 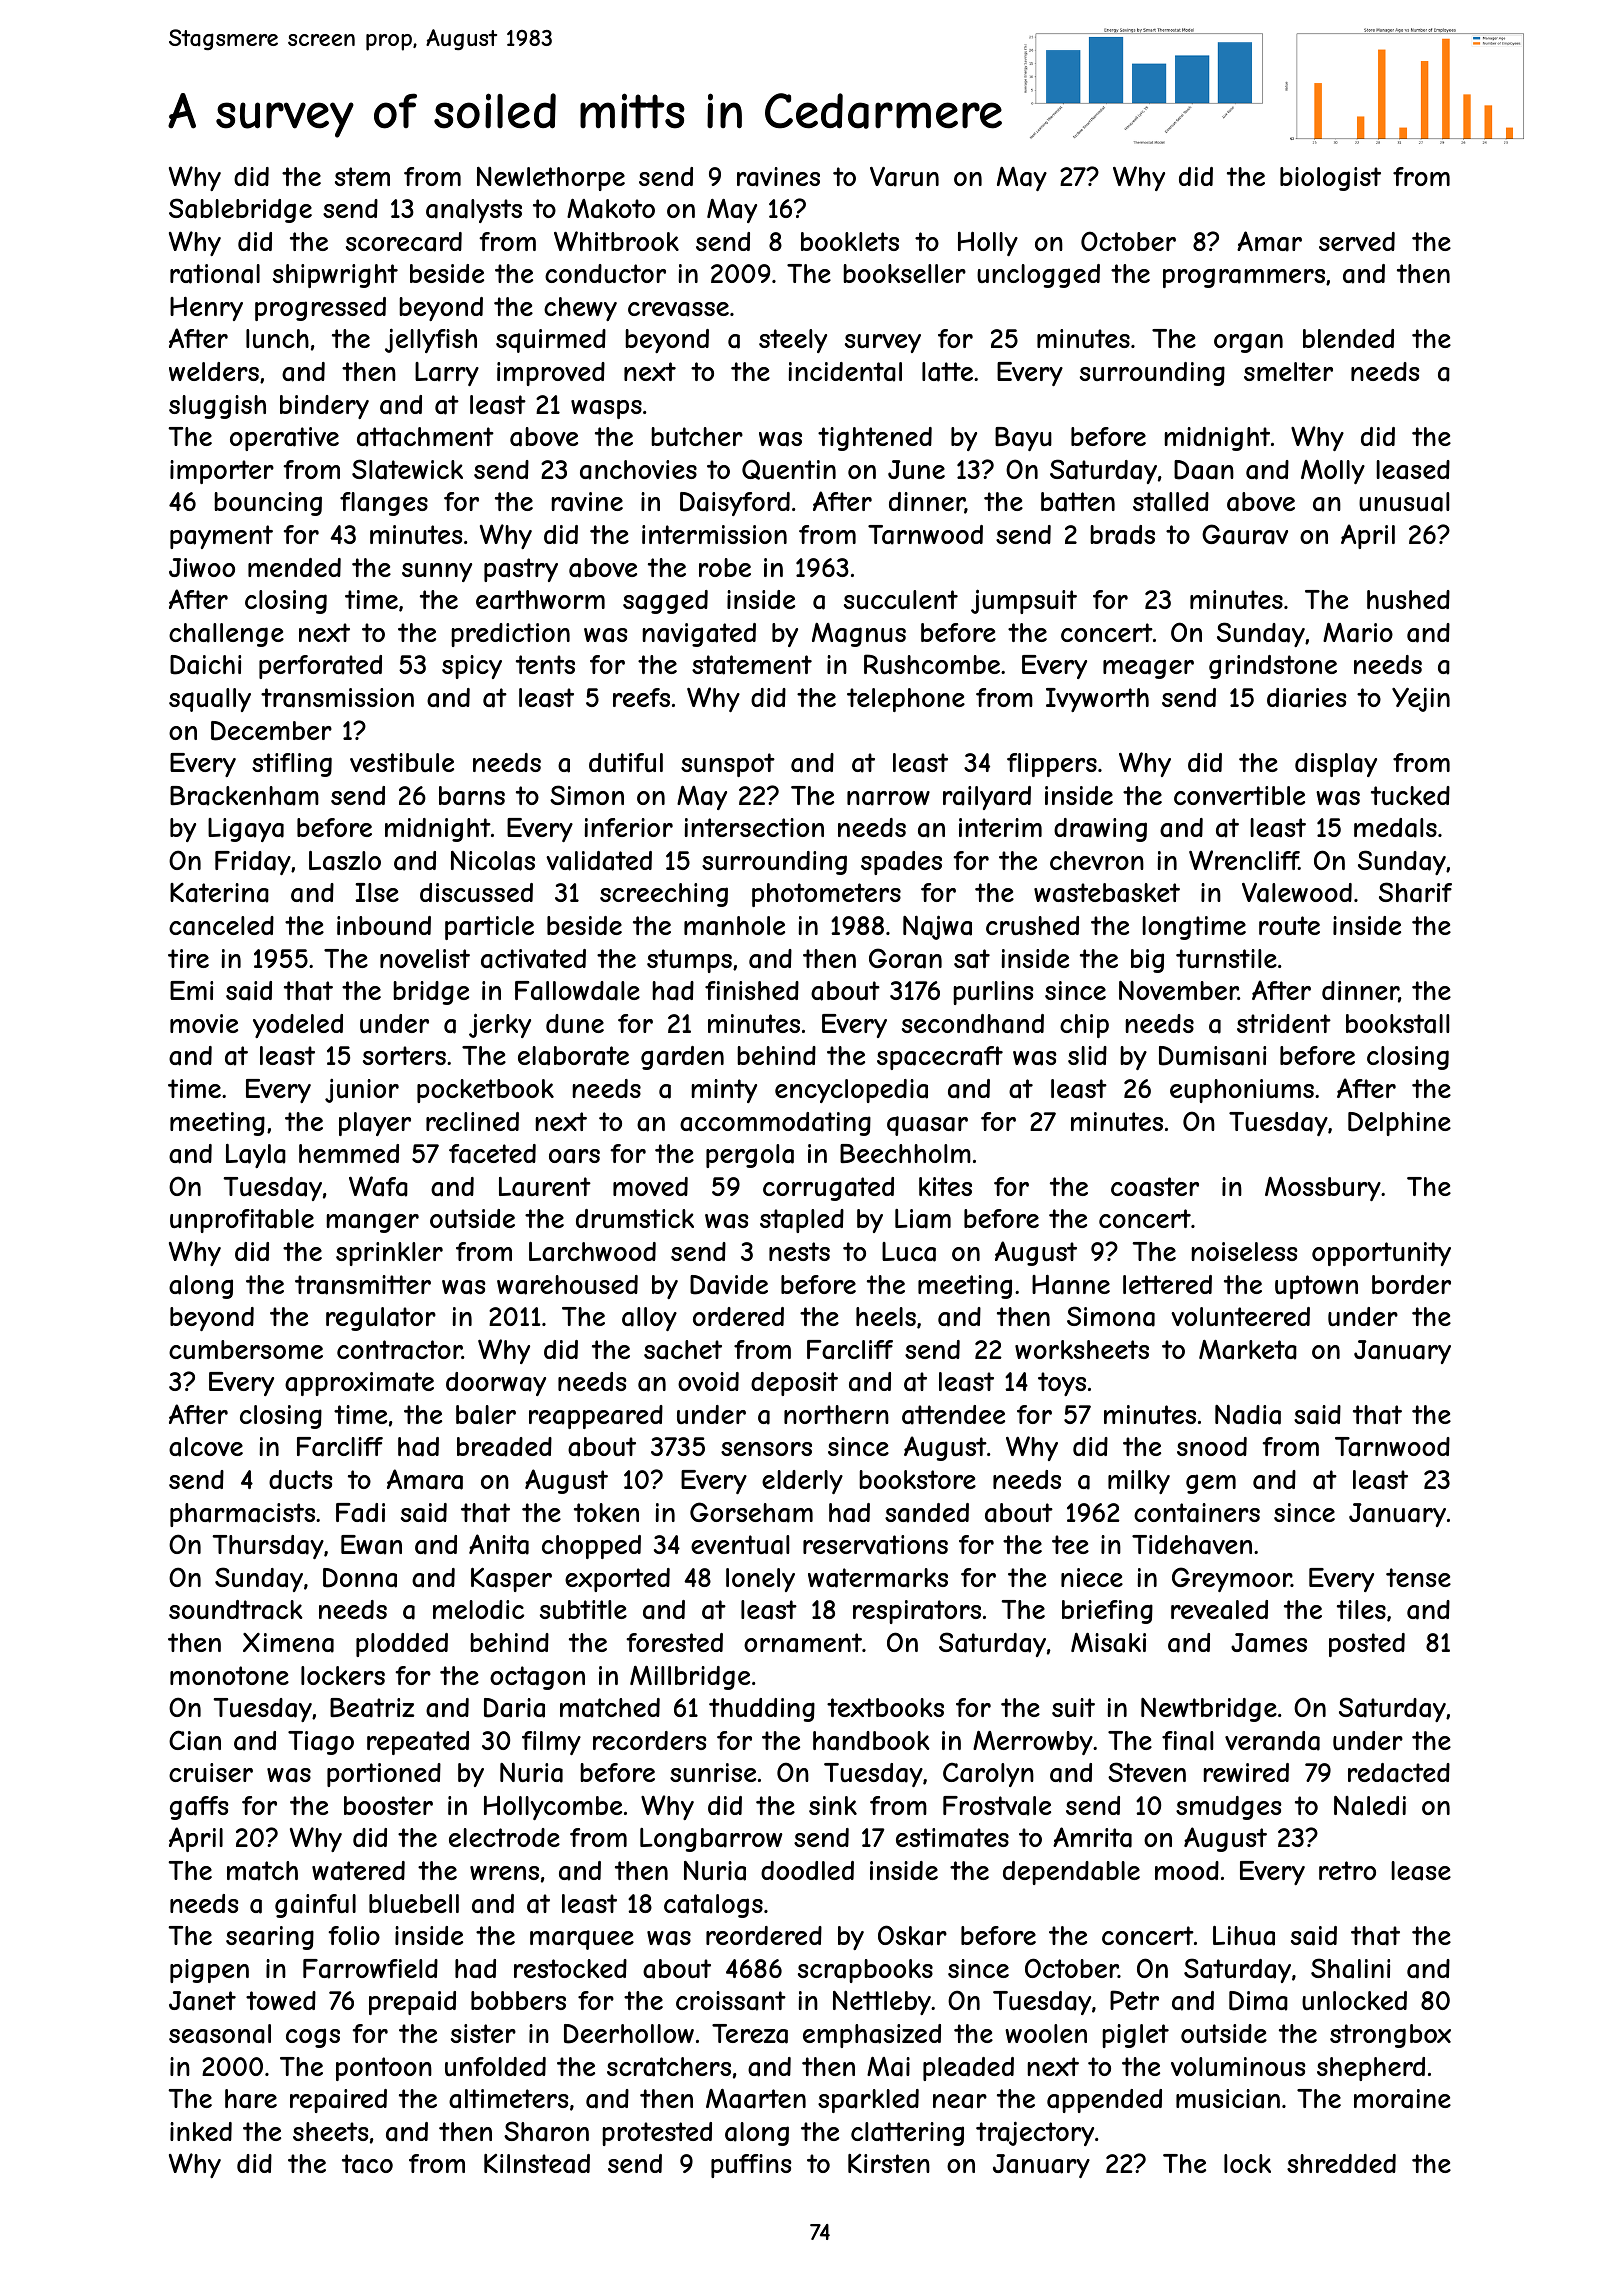 I want to click on Donna, so click(x=360, y=1578).
